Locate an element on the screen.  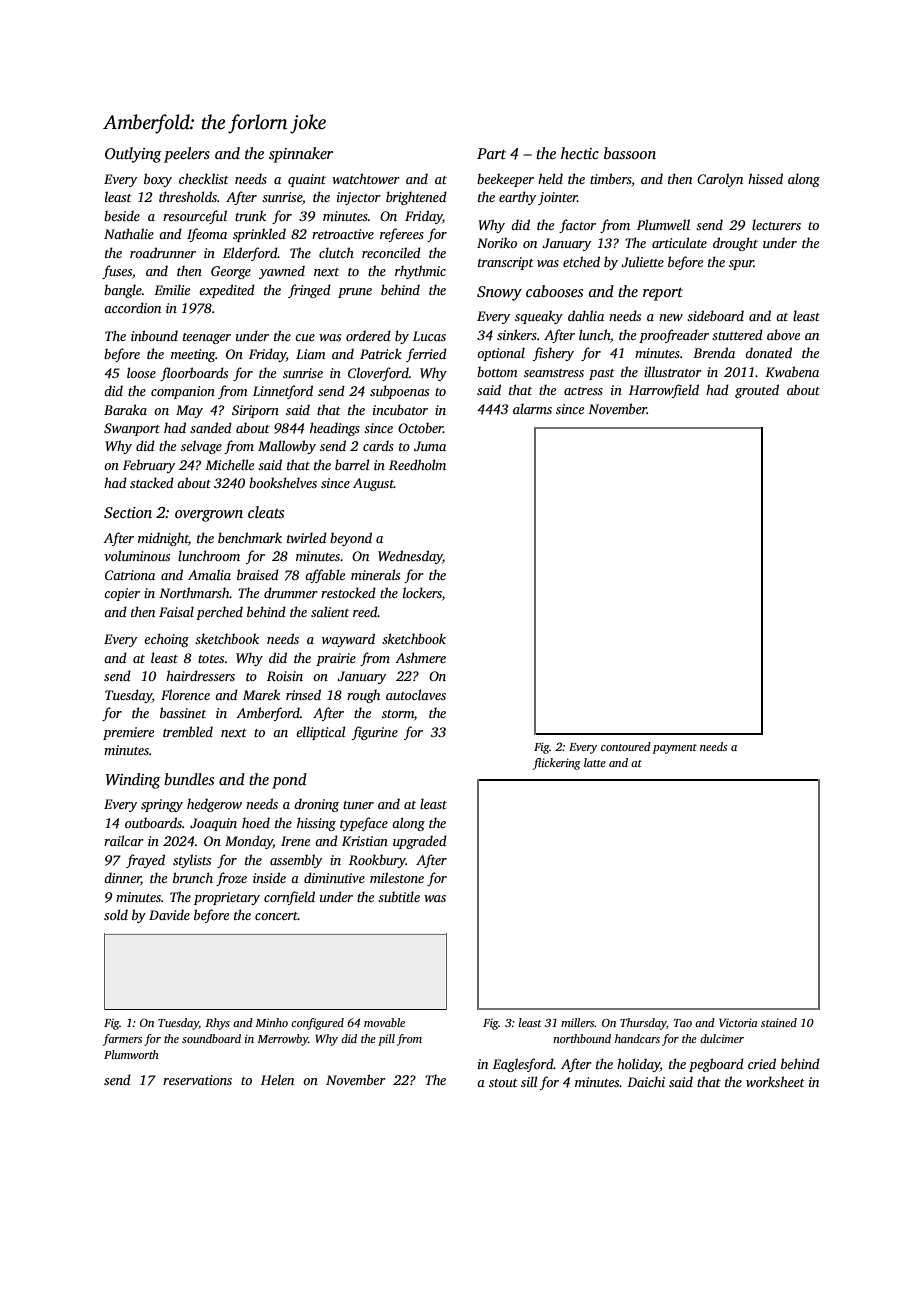
frayed is located at coordinates (145, 861).
